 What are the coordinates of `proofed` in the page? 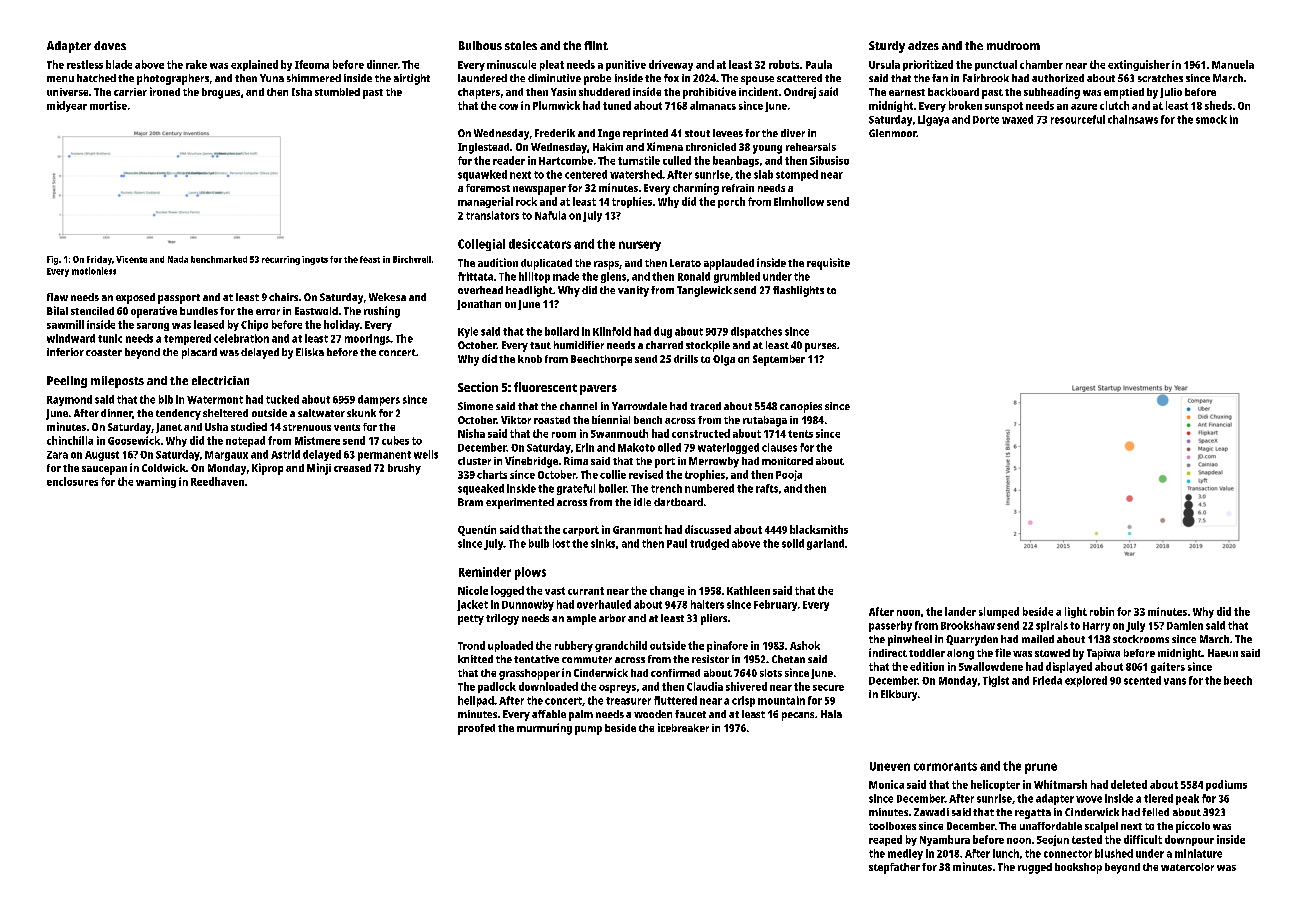 It's located at (476, 729).
